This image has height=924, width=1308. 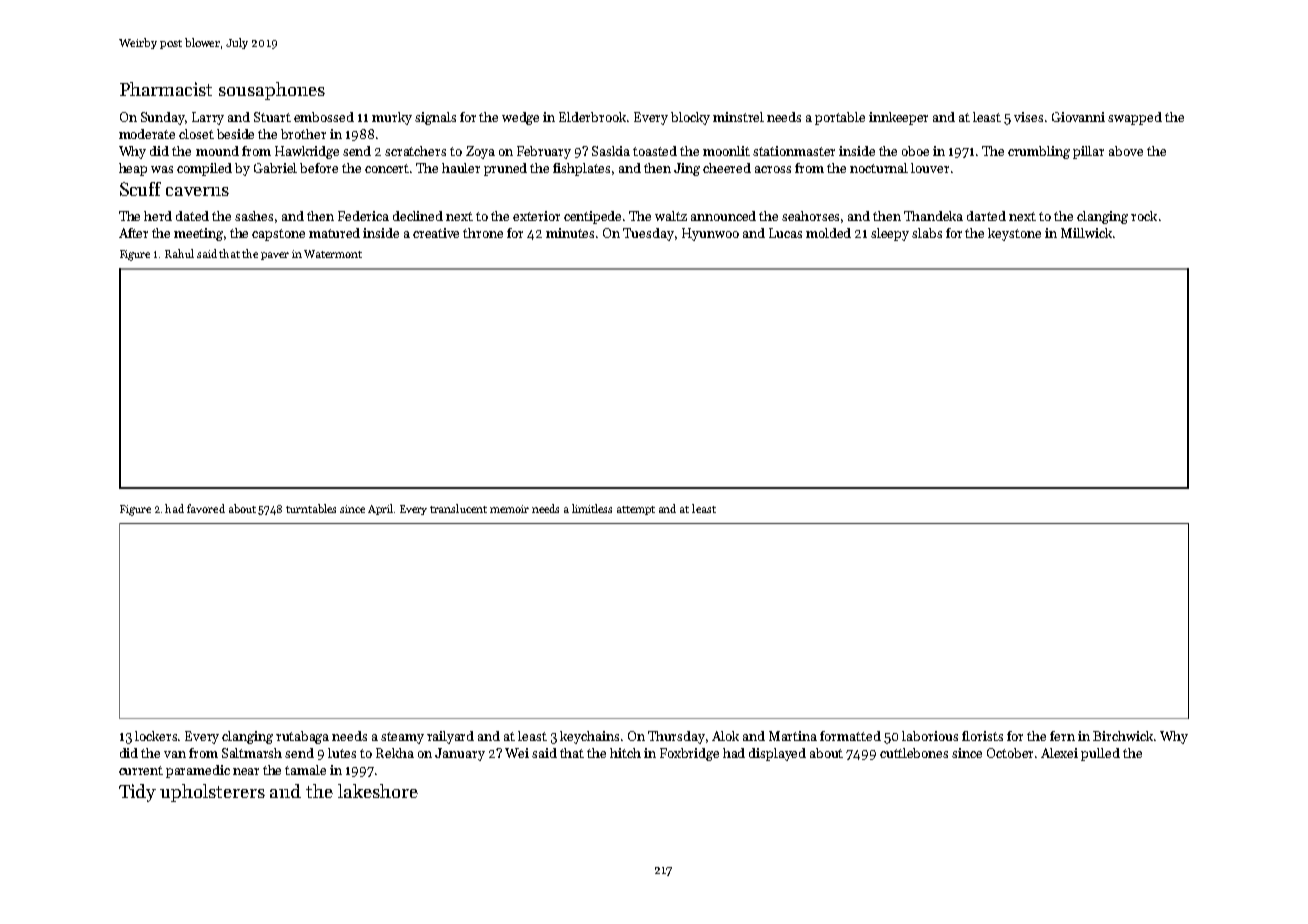 I want to click on innkeeper, so click(x=898, y=118).
